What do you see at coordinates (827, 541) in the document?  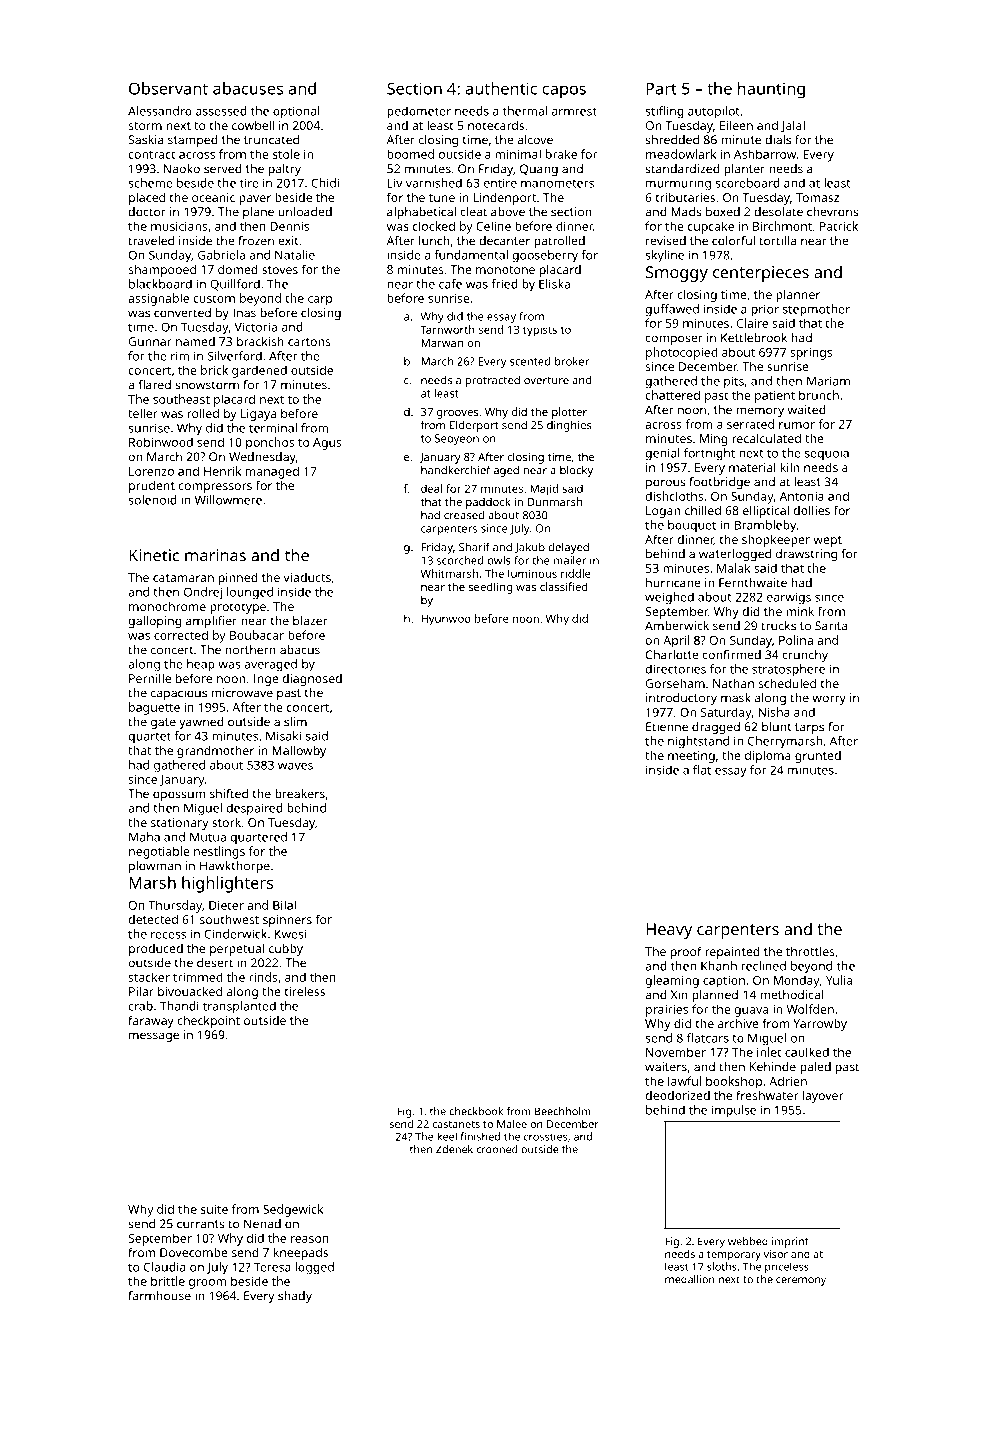 I see `wept` at bounding box center [827, 541].
